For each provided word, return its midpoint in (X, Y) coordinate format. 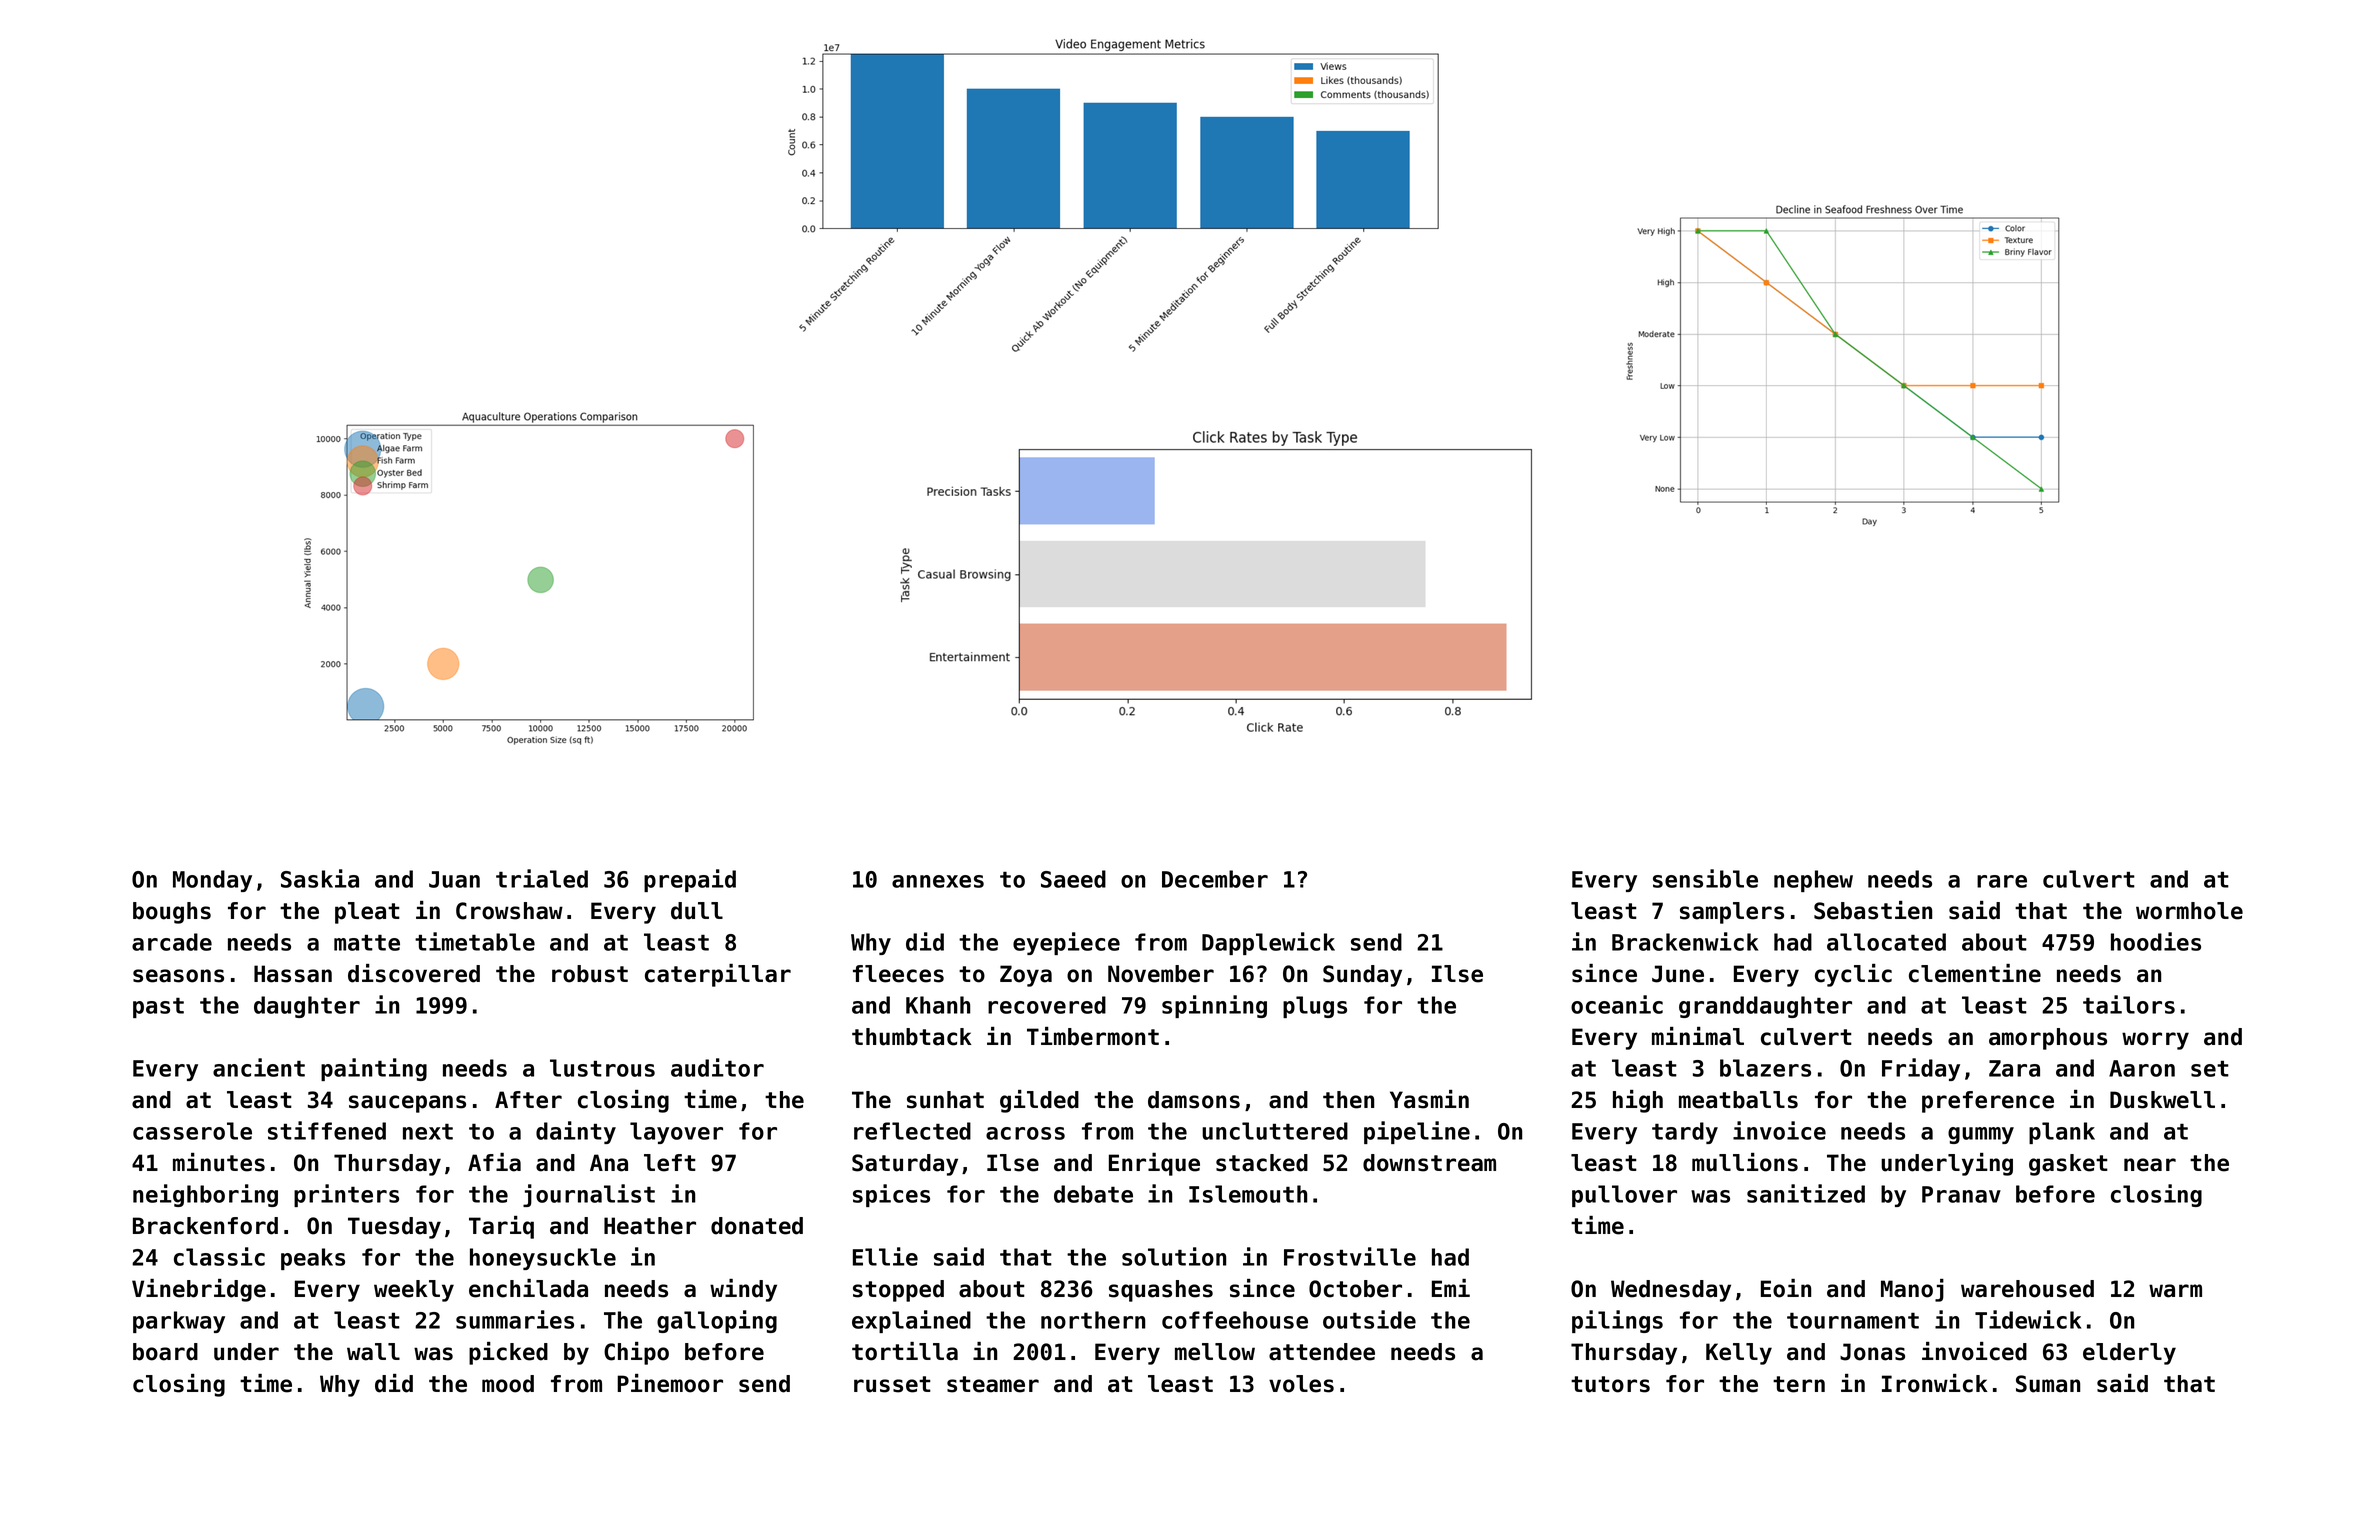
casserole (192, 1131)
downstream (1429, 1163)
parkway (179, 1322)
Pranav (1961, 1194)
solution (1174, 1256)
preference (1988, 1102)
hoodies (2156, 941)
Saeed (1073, 879)
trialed (542, 878)
